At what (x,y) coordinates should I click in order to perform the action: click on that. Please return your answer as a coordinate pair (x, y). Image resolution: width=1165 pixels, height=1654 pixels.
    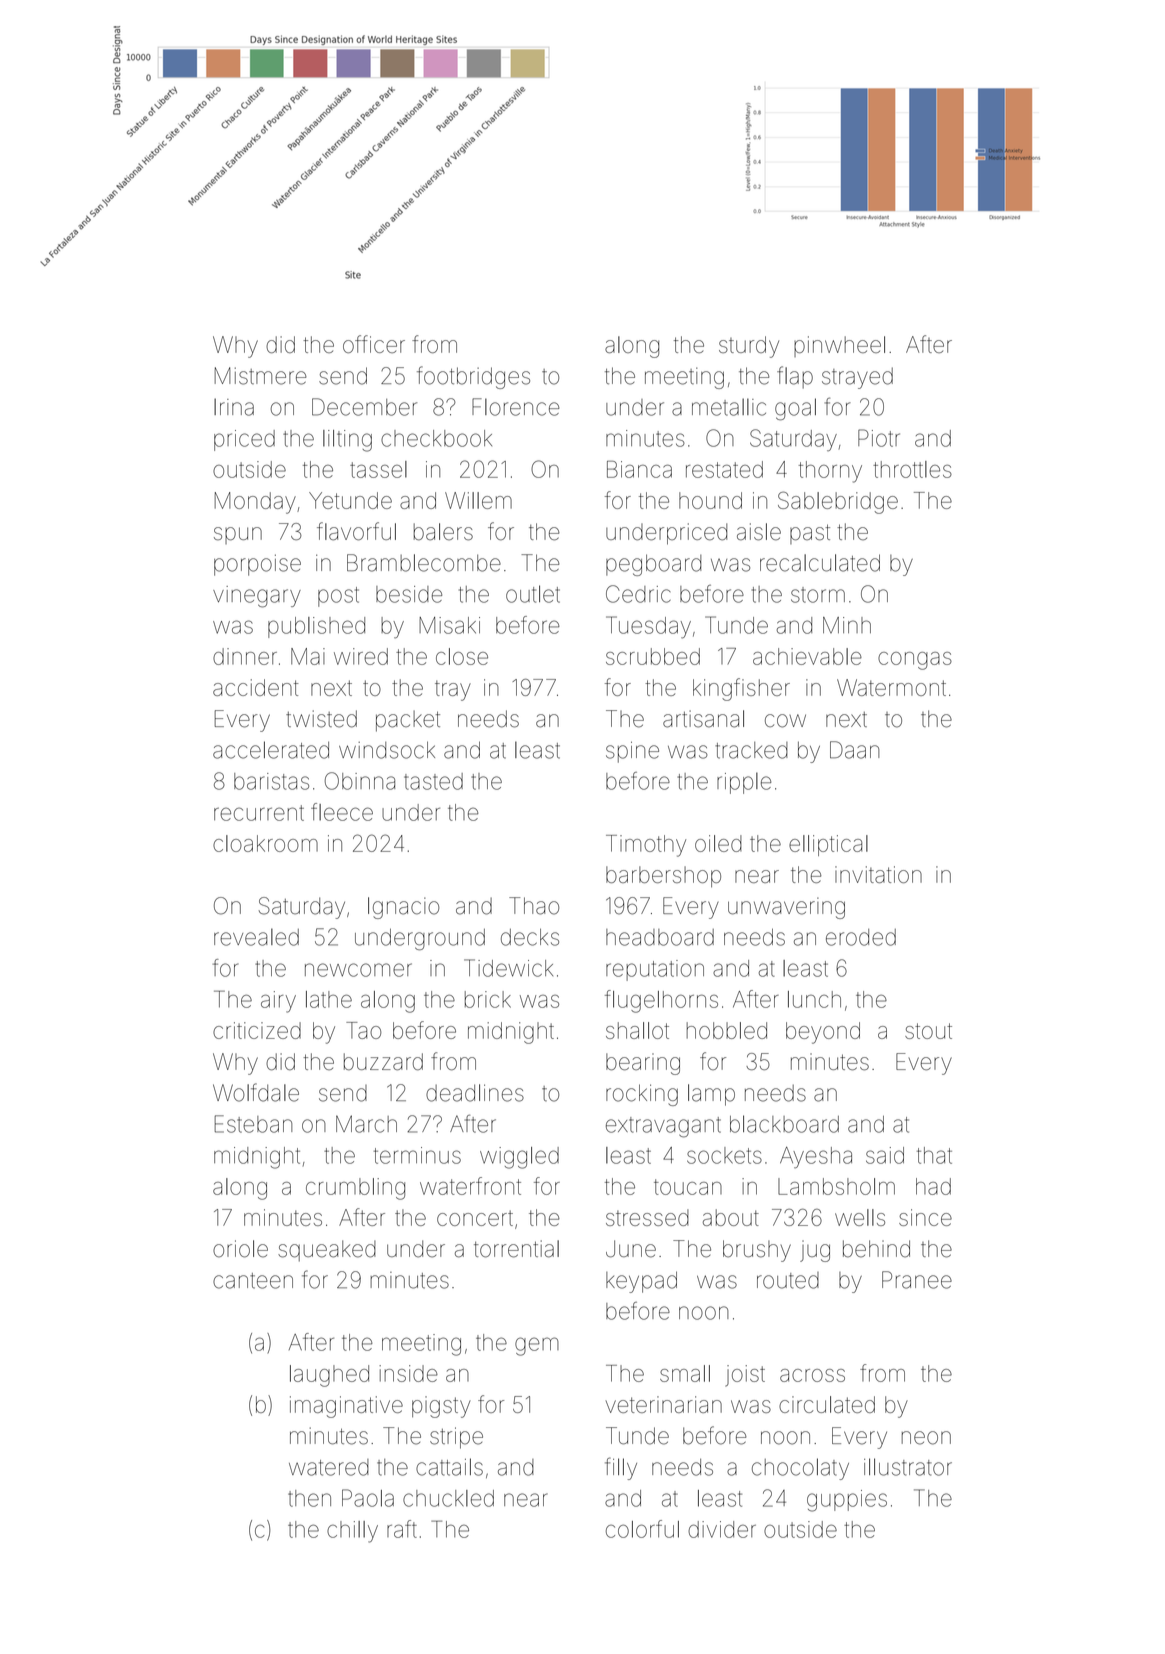
    Looking at the image, I should click on (934, 1155).
